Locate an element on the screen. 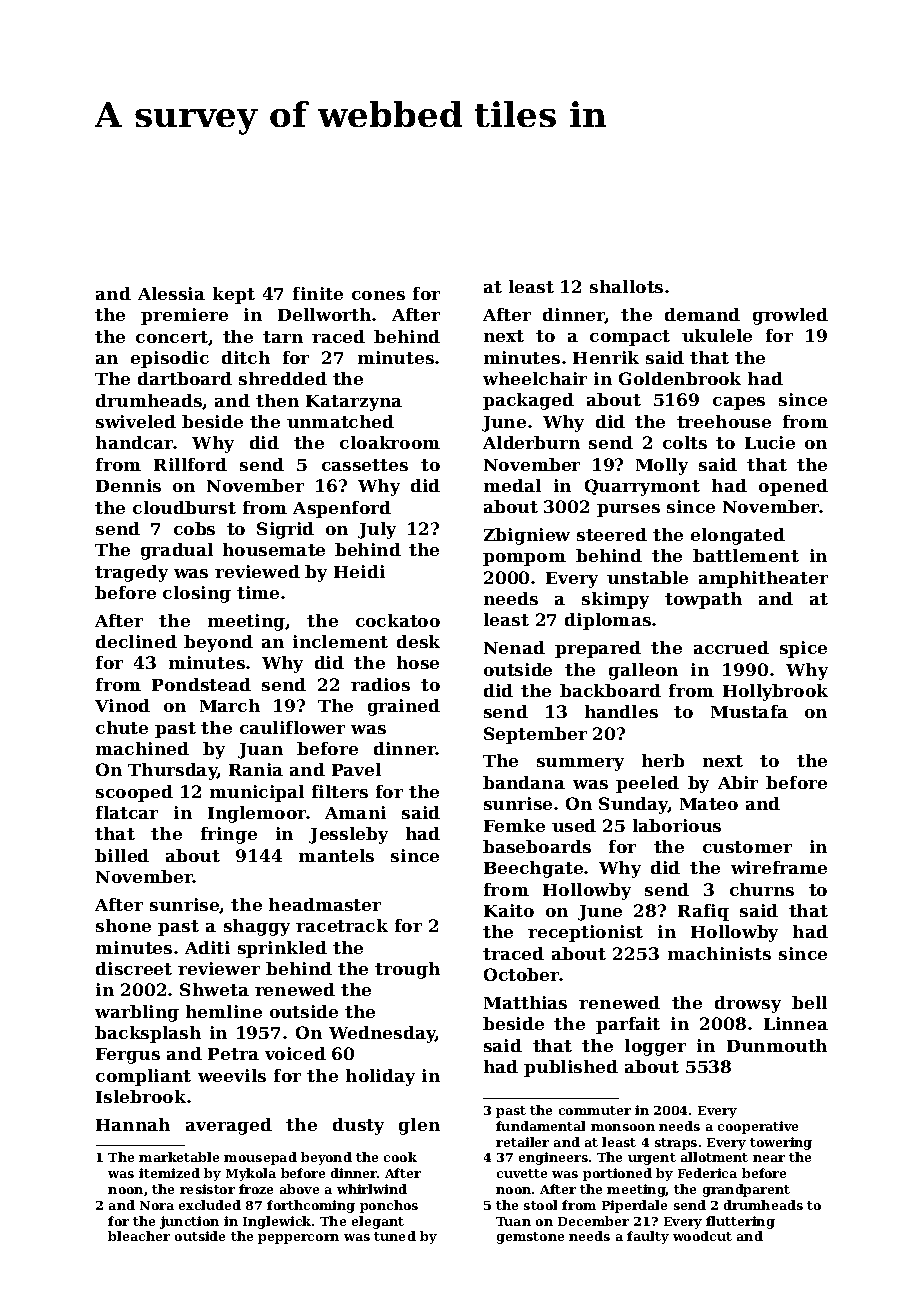 This screenshot has width=924, height=1308. cockatoo is located at coordinates (398, 620).
